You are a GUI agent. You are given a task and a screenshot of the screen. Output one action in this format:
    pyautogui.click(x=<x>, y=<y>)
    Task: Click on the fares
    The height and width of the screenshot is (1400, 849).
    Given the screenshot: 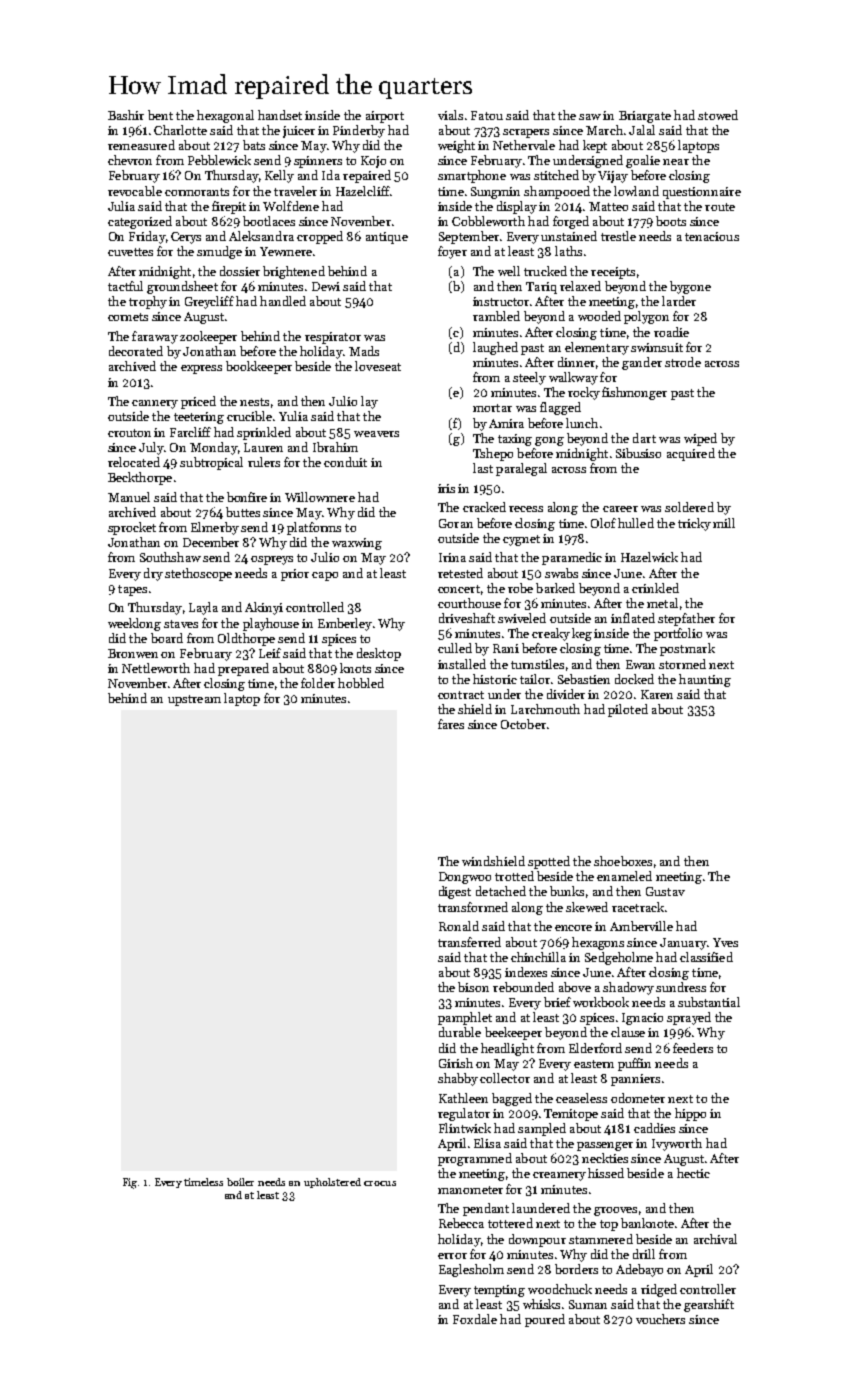 What is the action you would take?
    pyautogui.click(x=451, y=724)
